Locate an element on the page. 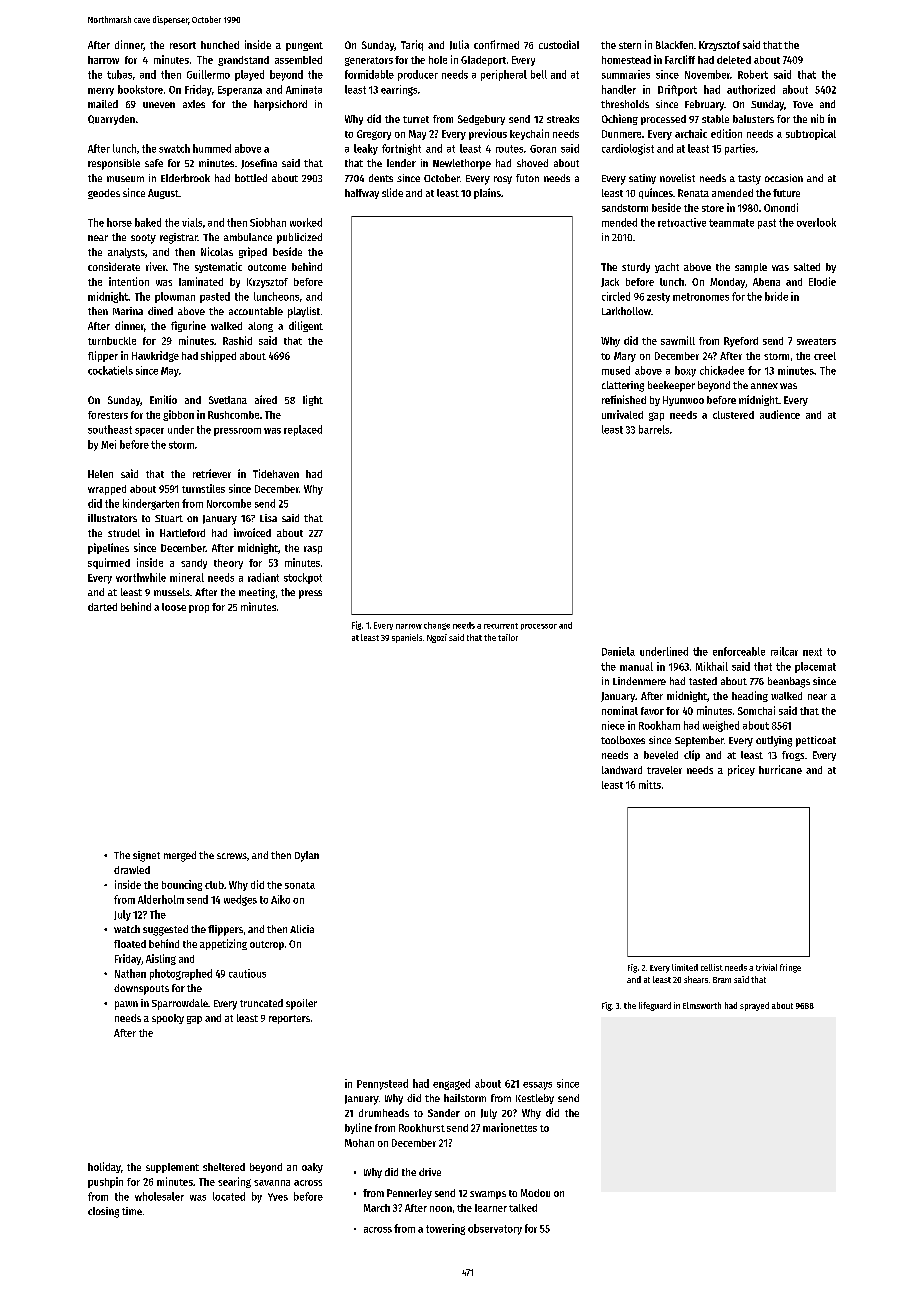  darted is located at coordinates (102, 607).
